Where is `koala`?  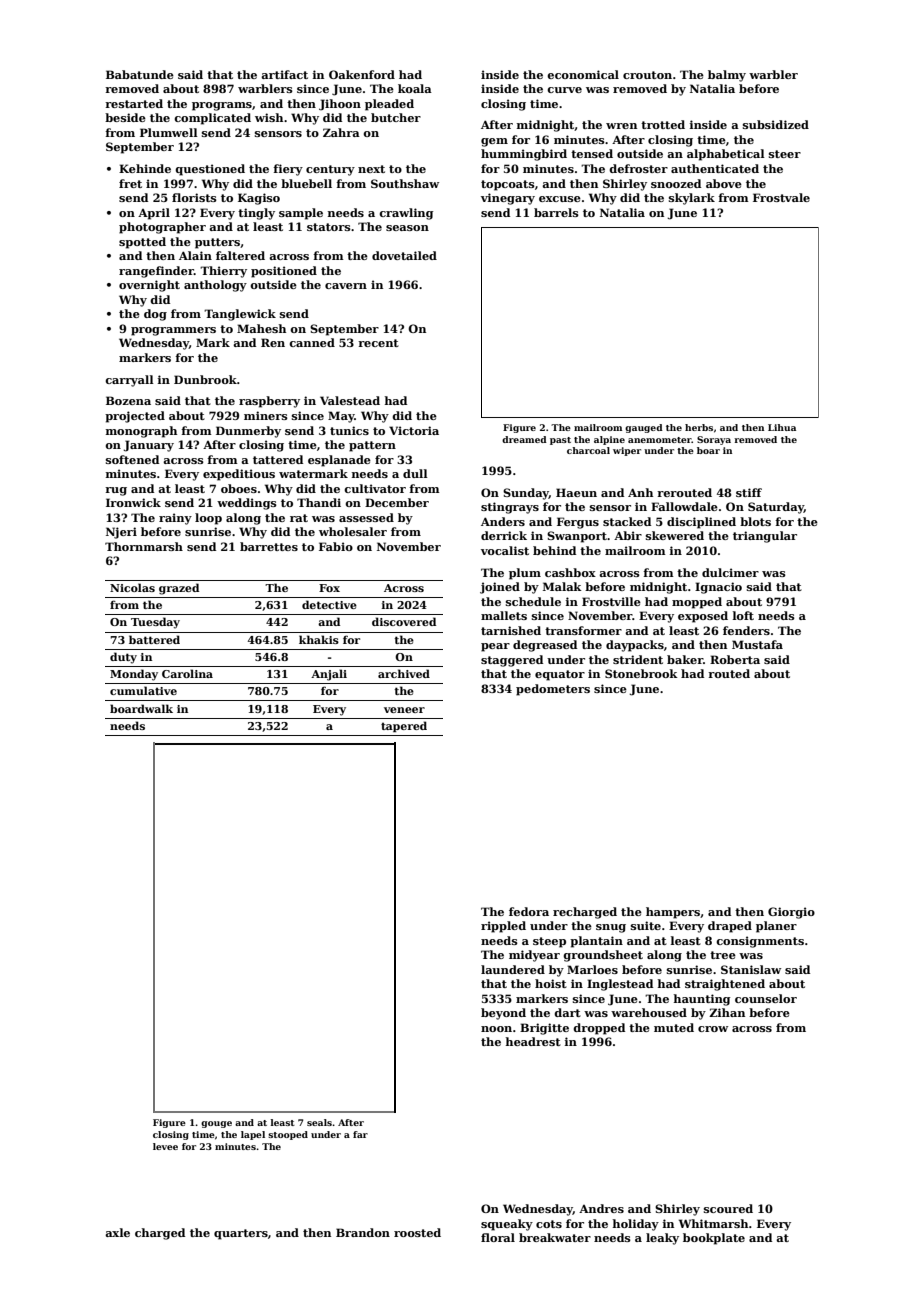
koala is located at coordinates (415, 88).
